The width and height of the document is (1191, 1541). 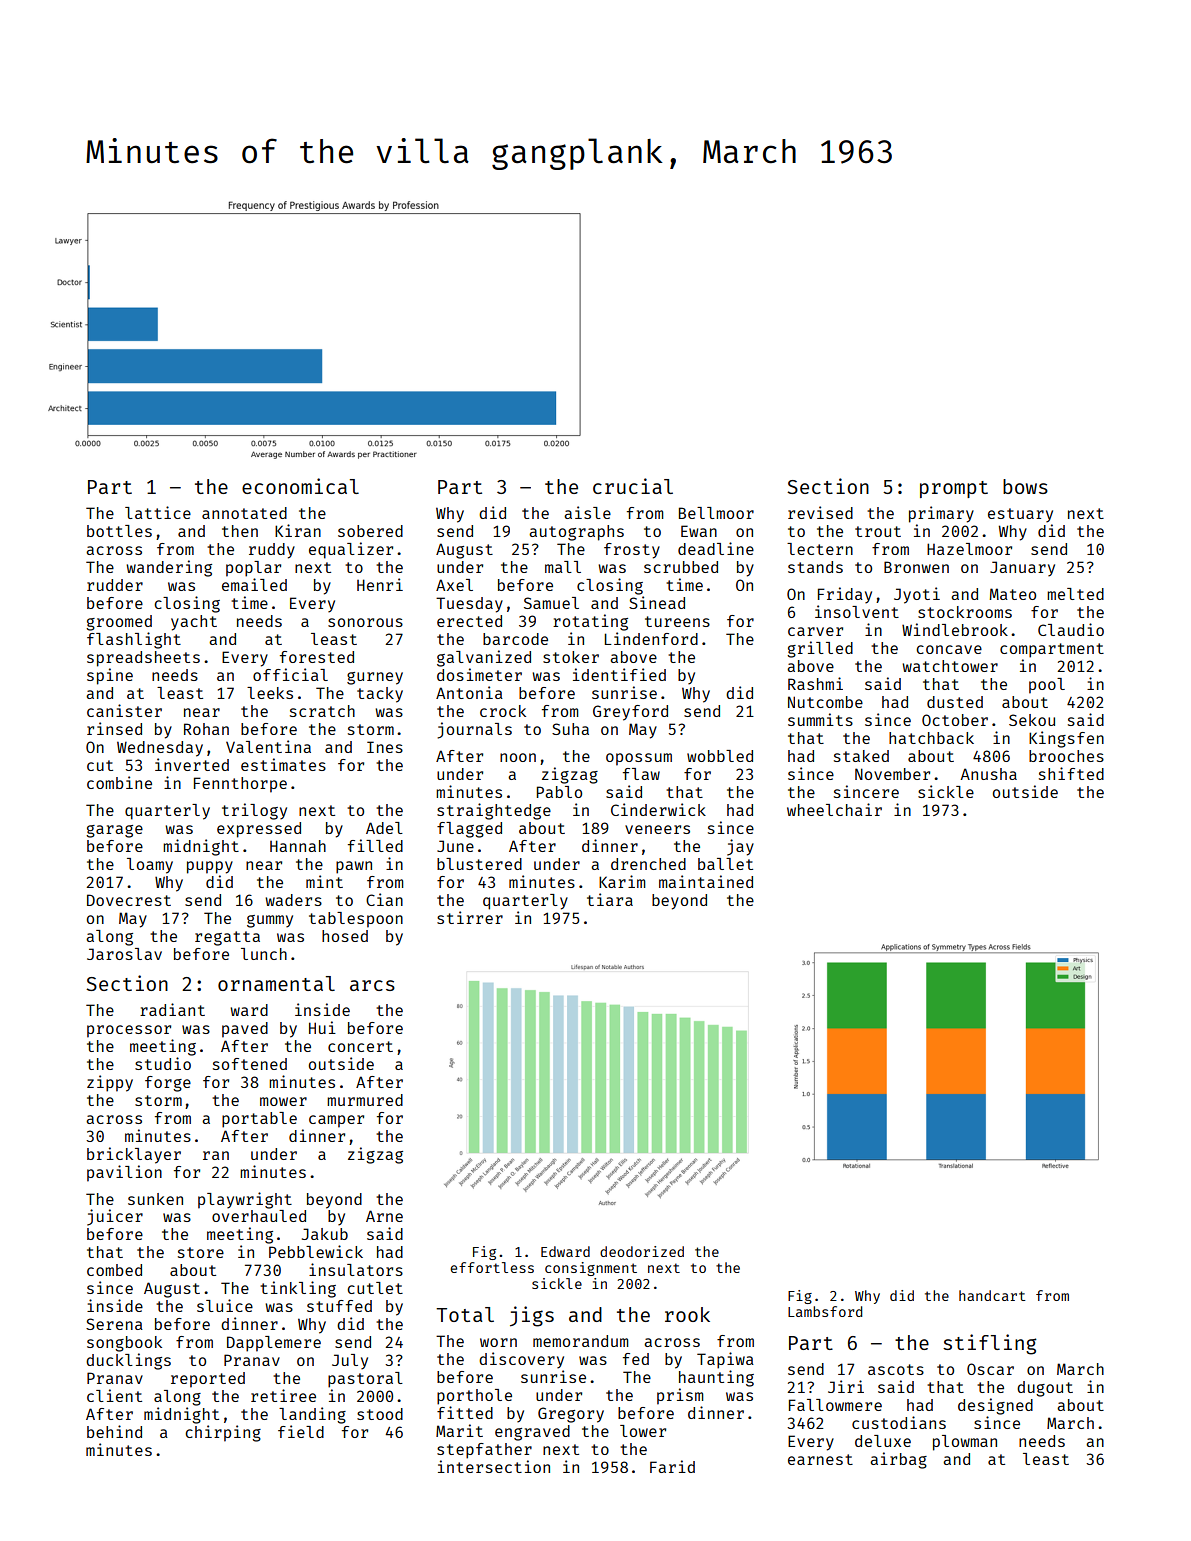 What do you see at coordinates (245, 1030) in the document?
I see `paved` at bounding box center [245, 1030].
